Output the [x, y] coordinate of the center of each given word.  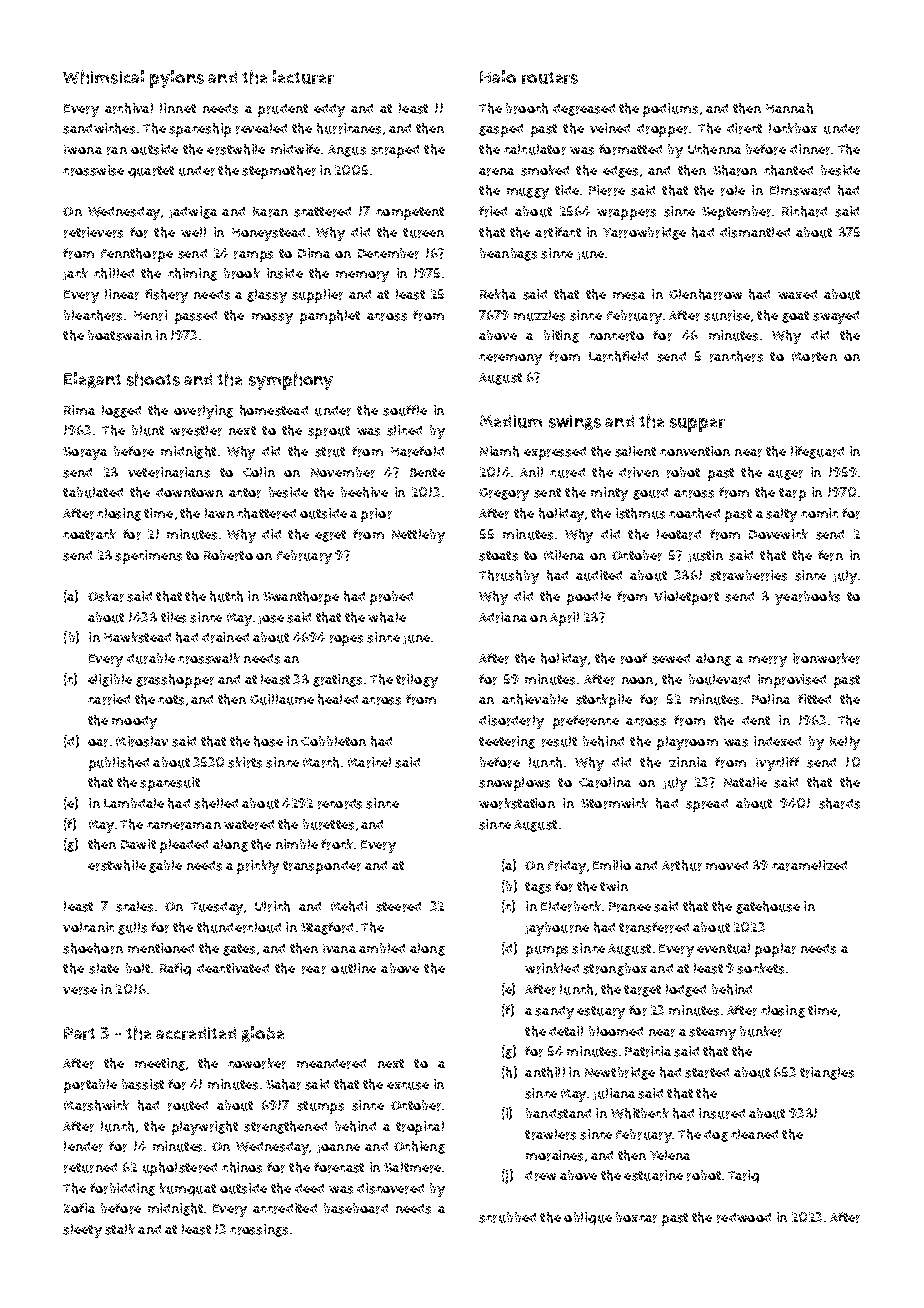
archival [129, 108]
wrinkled [552, 968]
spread [707, 805]
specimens [148, 557]
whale [387, 617]
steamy [712, 1033]
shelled [216, 803]
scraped [395, 151]
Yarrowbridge [644, 233]
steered [398, 907]
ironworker [826, 658]
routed [188, 1106]
